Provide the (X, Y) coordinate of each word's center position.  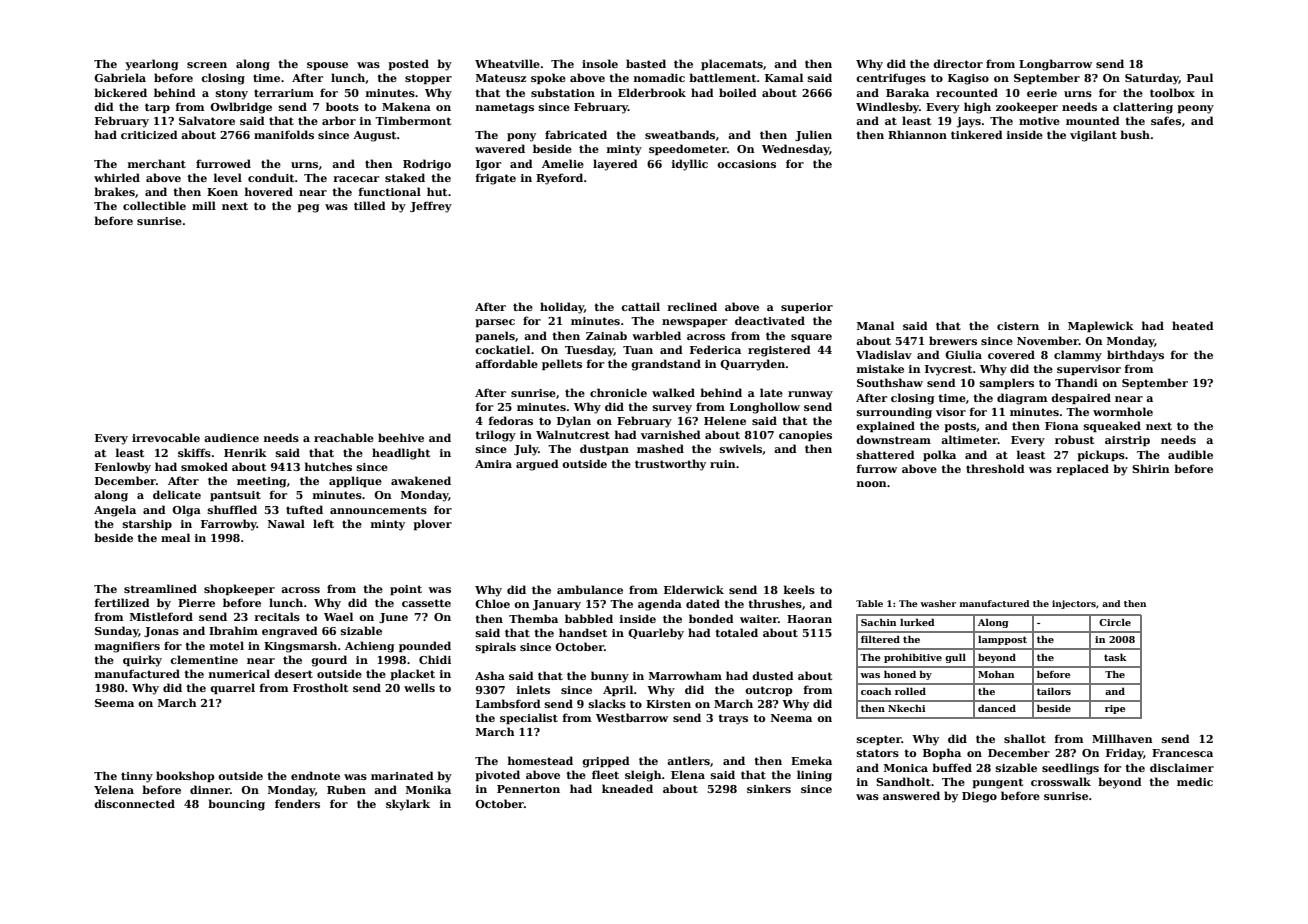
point (406, 590)
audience (231, 437)
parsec (495, 323)
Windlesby (887, 108)
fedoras (511, 420)
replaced (1083, 469)
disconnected (134, 803)
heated (1193, 325)
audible (1190, 454)
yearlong (151, 65)
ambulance (590, 589)
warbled (656, 335)
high (977, 108)
